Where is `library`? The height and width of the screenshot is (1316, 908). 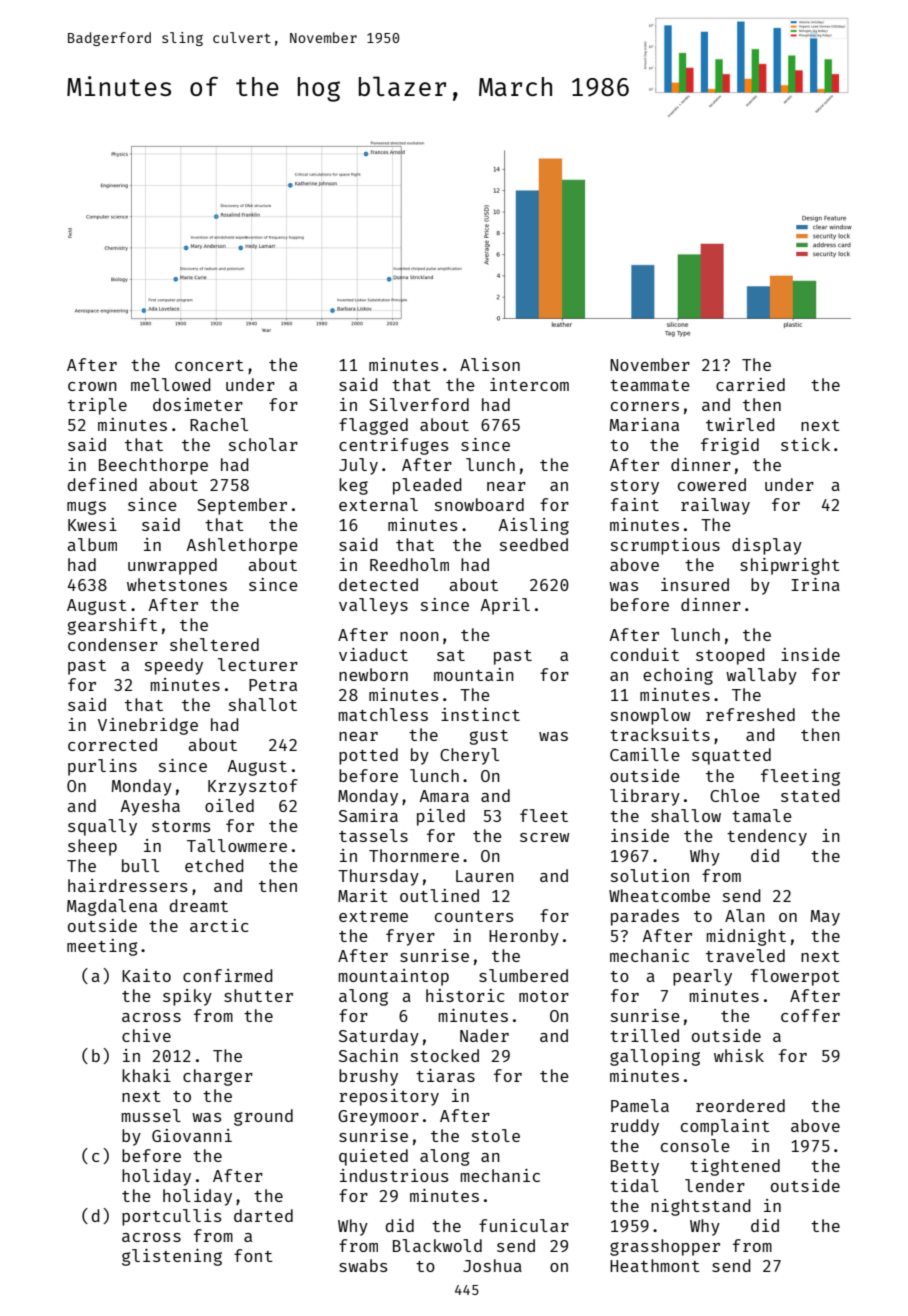
library is located at coordinates (645, 797).
